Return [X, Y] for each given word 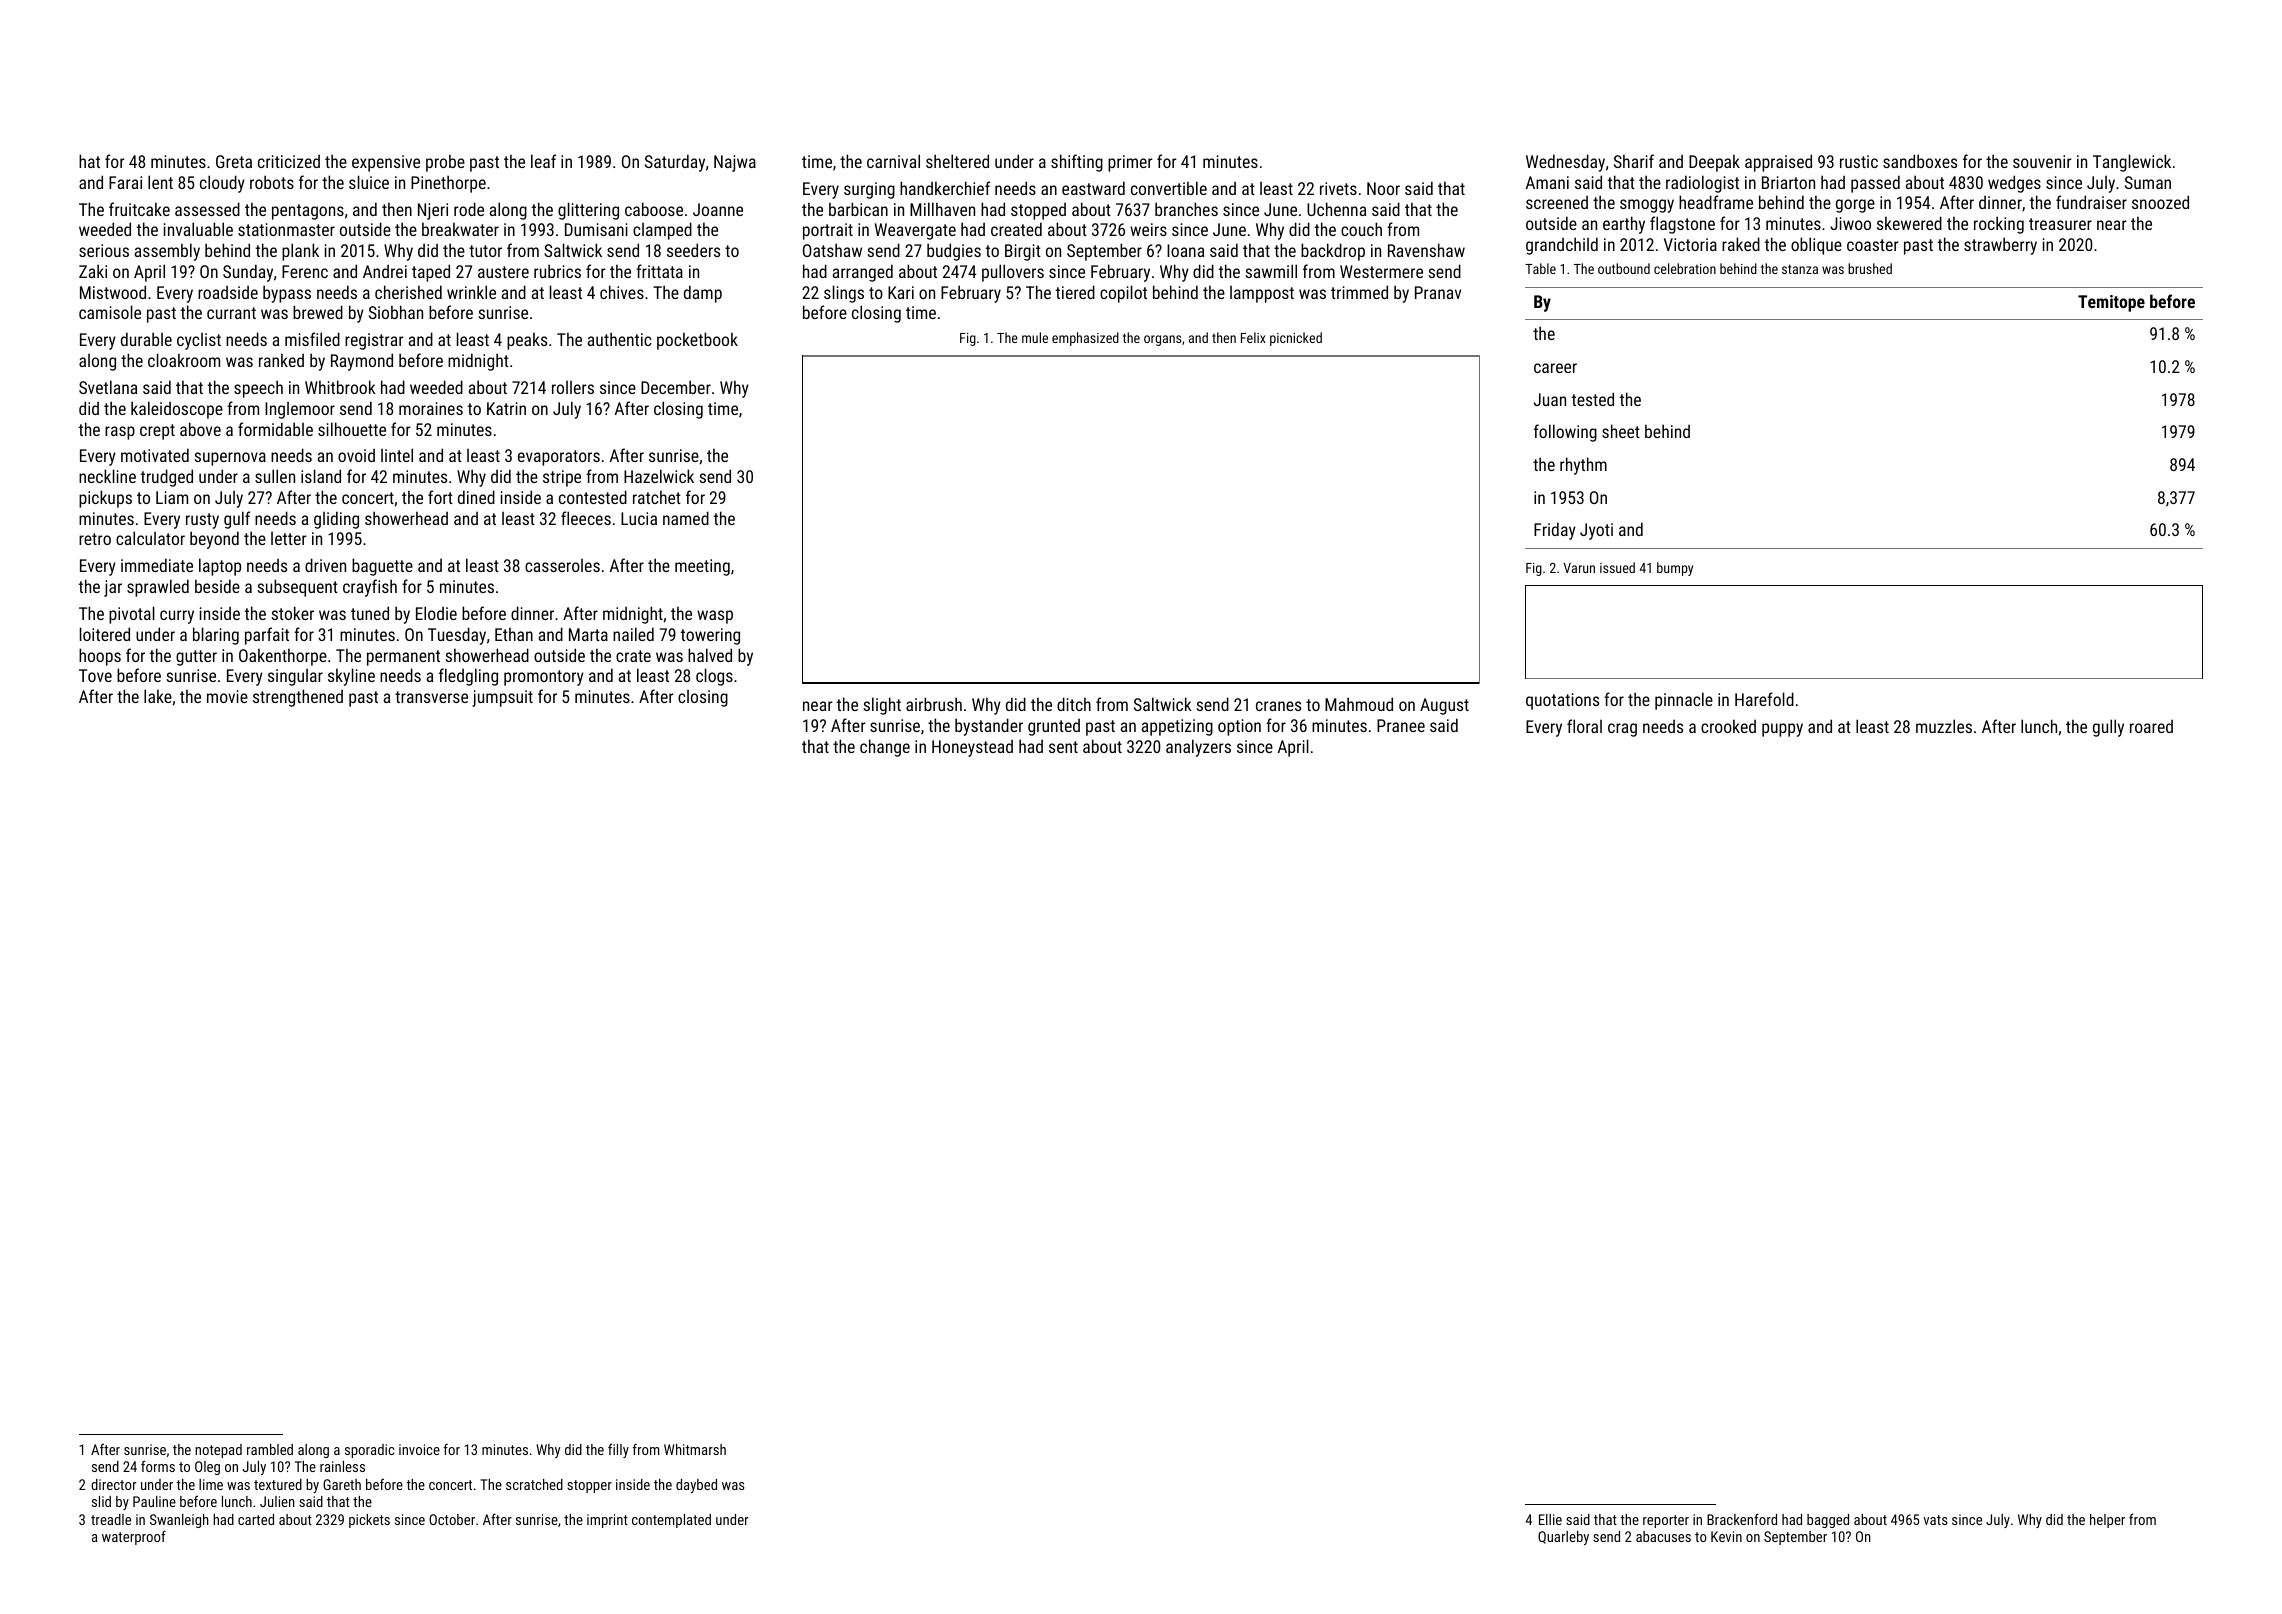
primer [1130, 163]
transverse [431, 697]
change [885, 748]
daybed [696, 1486]
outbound [1624, 268]
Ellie [1550, 1519]
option [1239, 727]
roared [2151, 726]
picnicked [1296, 339]
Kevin [1726, 1536]
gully [2108, 728]
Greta [234, 161]
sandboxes [1920, 161]
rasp [120, 433]
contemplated [671, 1521]
